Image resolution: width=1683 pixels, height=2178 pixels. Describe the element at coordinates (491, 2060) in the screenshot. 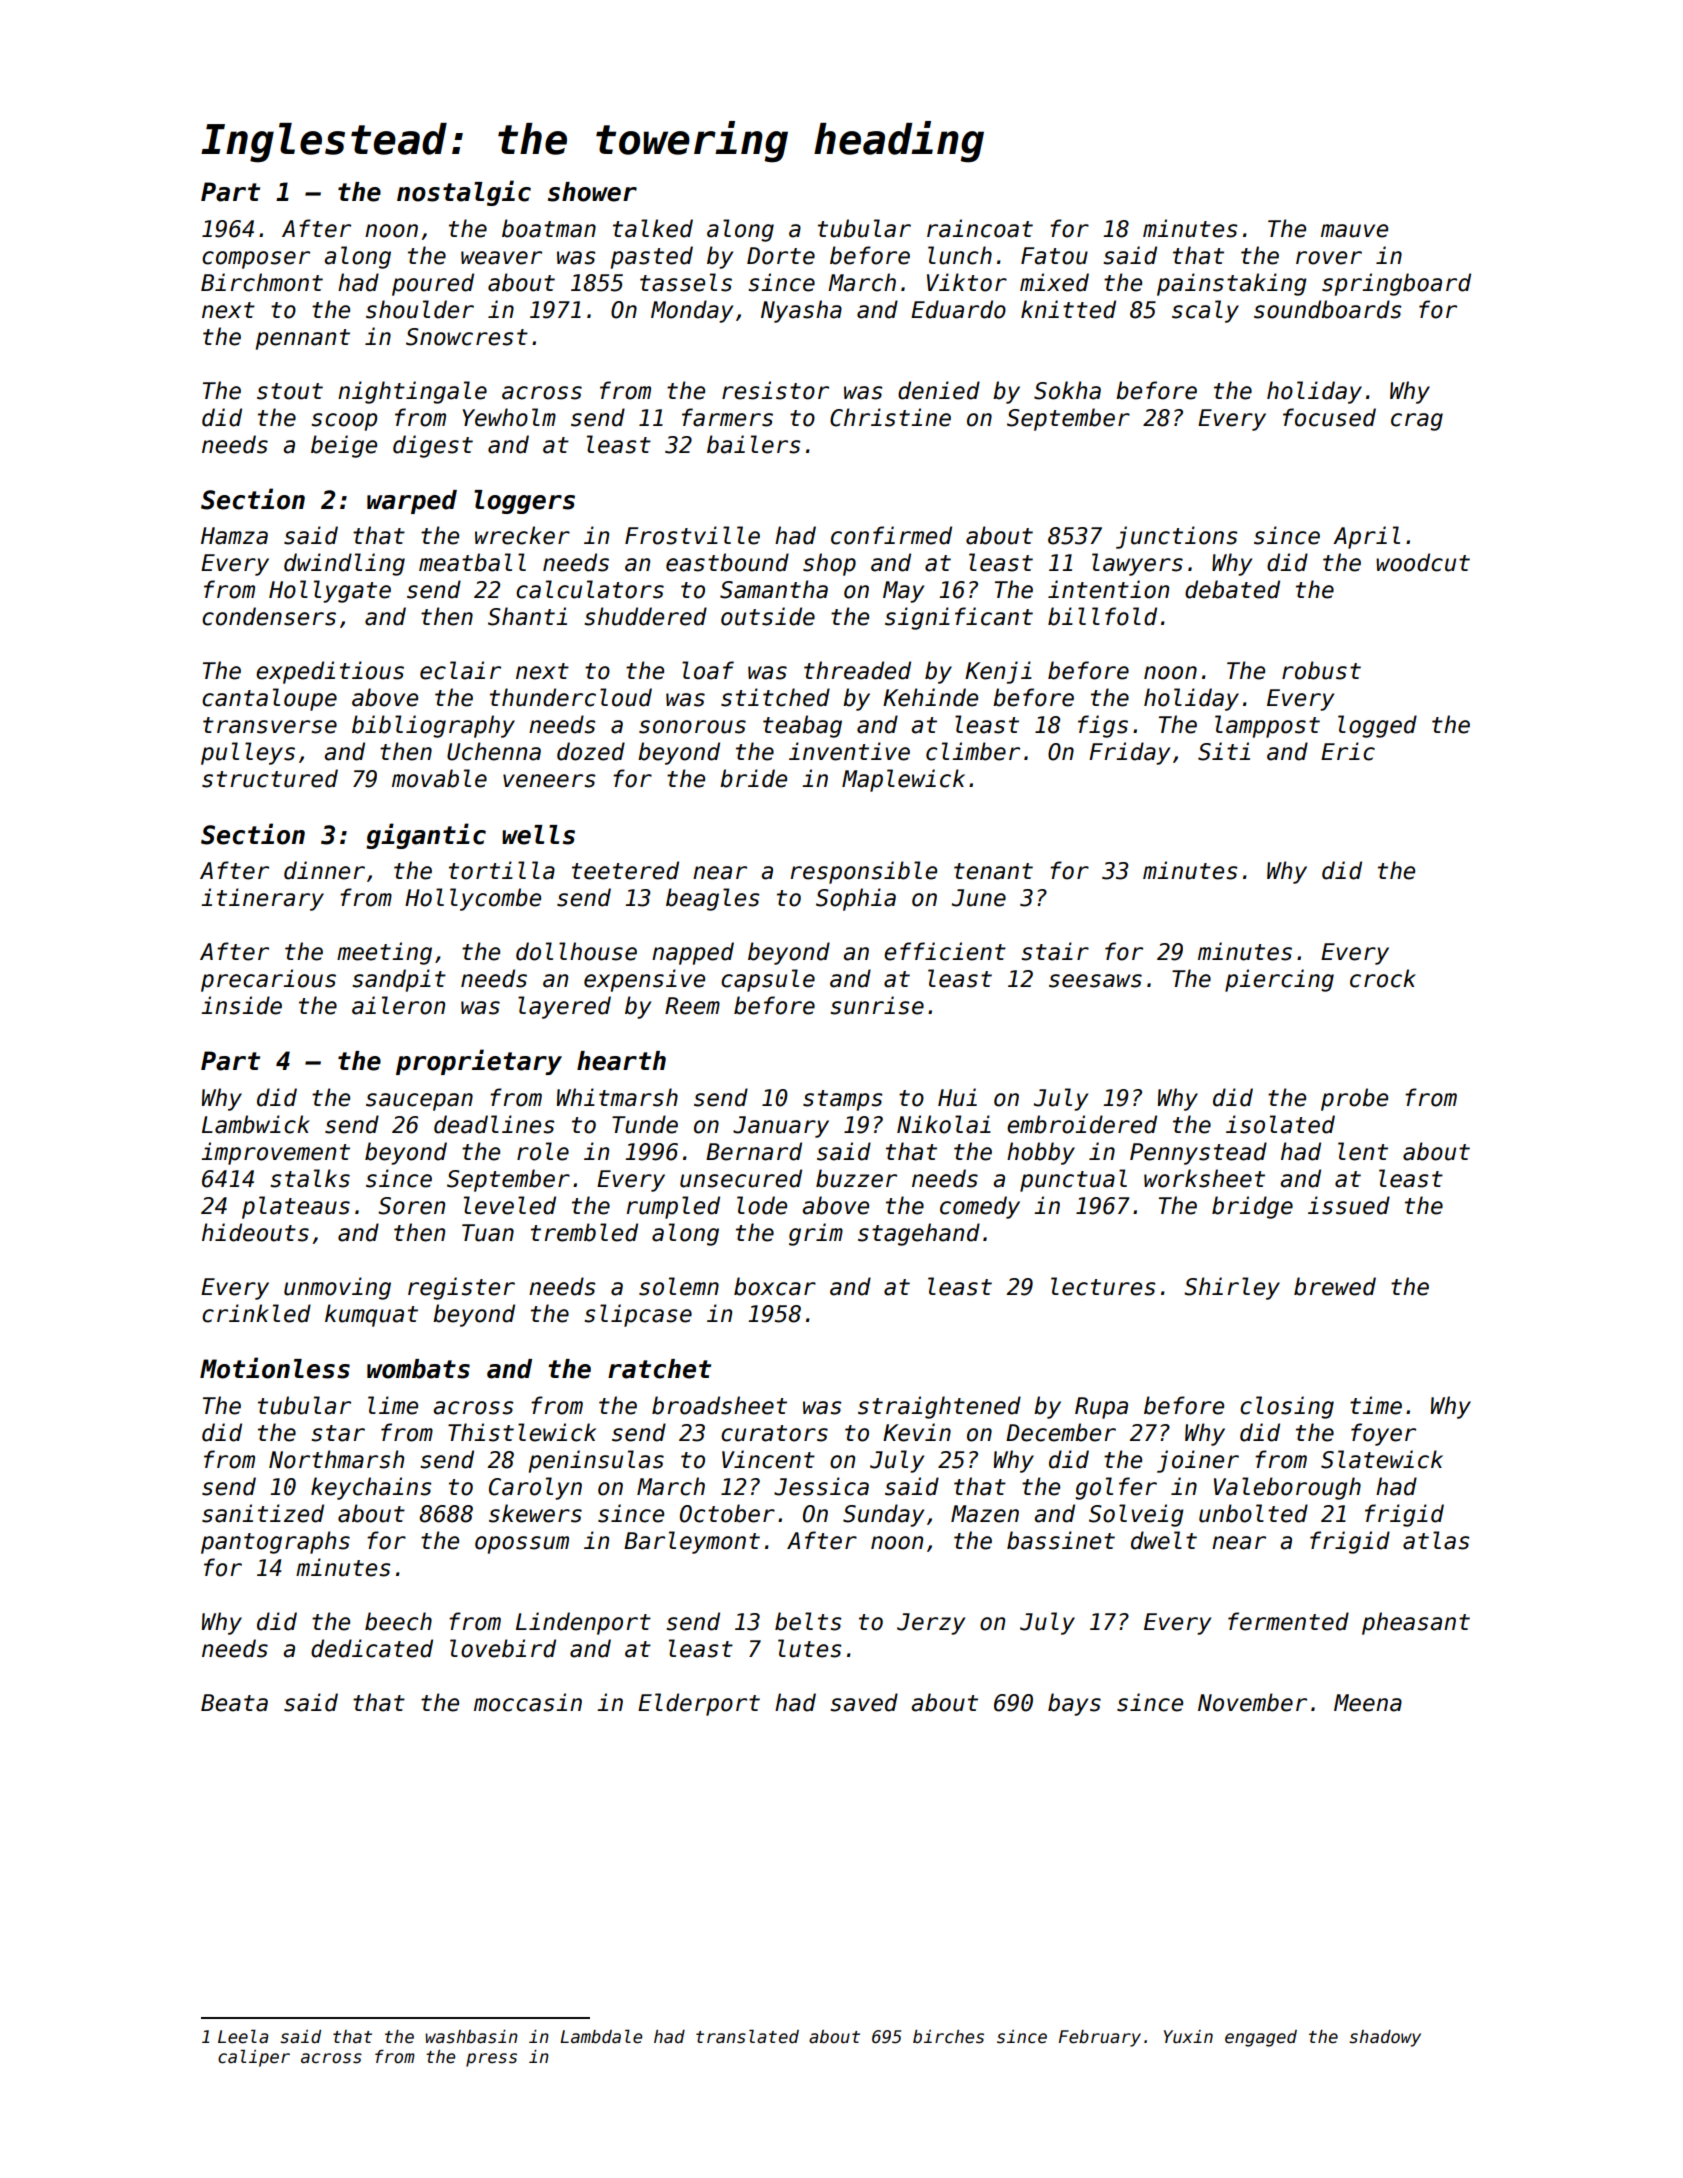

I see `press` at that location.
